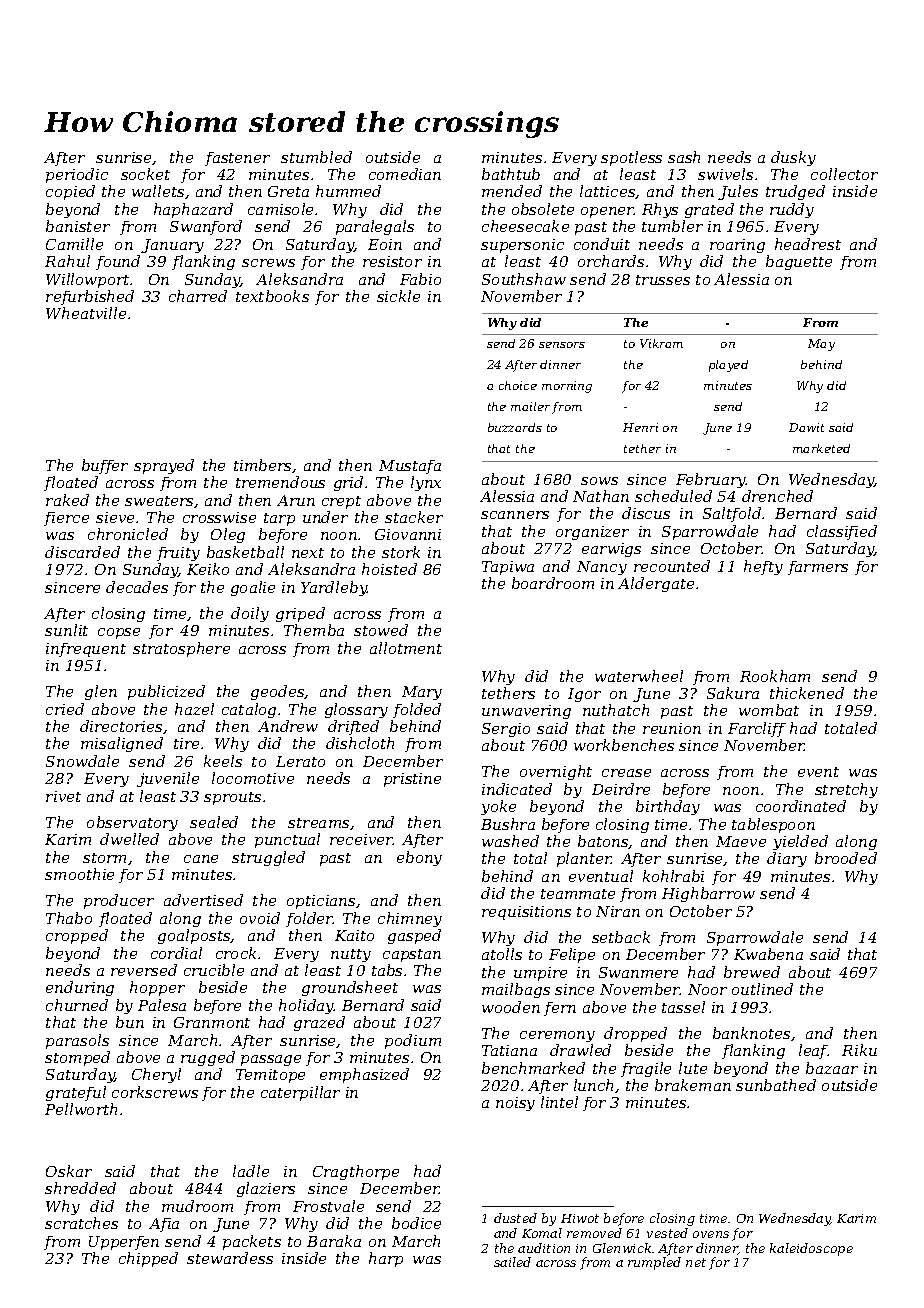 The height and width of the screenshot is (1308, 924). Describe the element at coordinates (518, 385) in the screenshot. I see `choice` at that location.
